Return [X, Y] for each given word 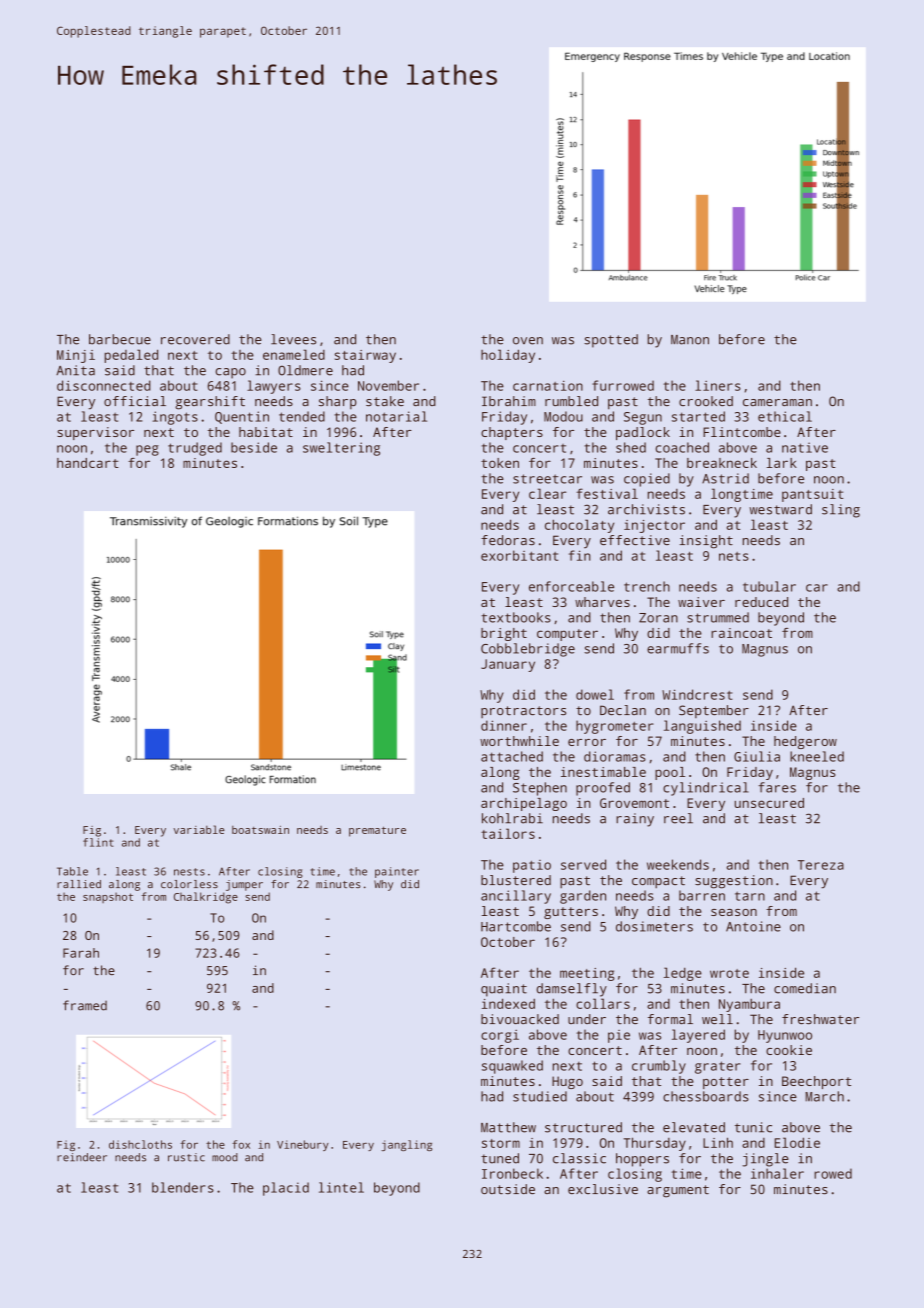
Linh [718, 1142]
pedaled [131, 356]
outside [508, 1189]
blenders [183, 1187]
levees [293, 339]
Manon [690, 340]
